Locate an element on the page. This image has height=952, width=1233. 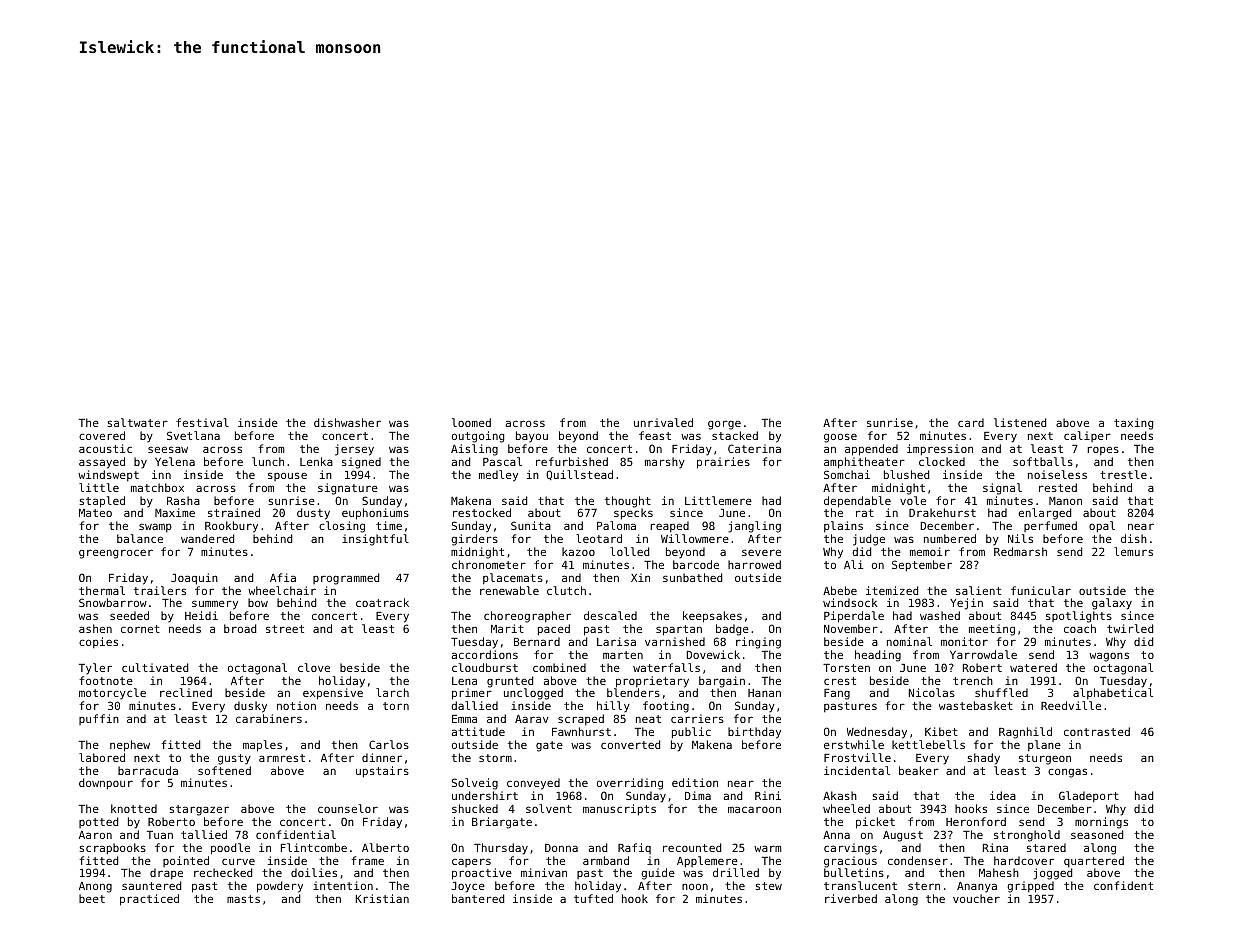
incidental is located at coordinates (857, 770).
